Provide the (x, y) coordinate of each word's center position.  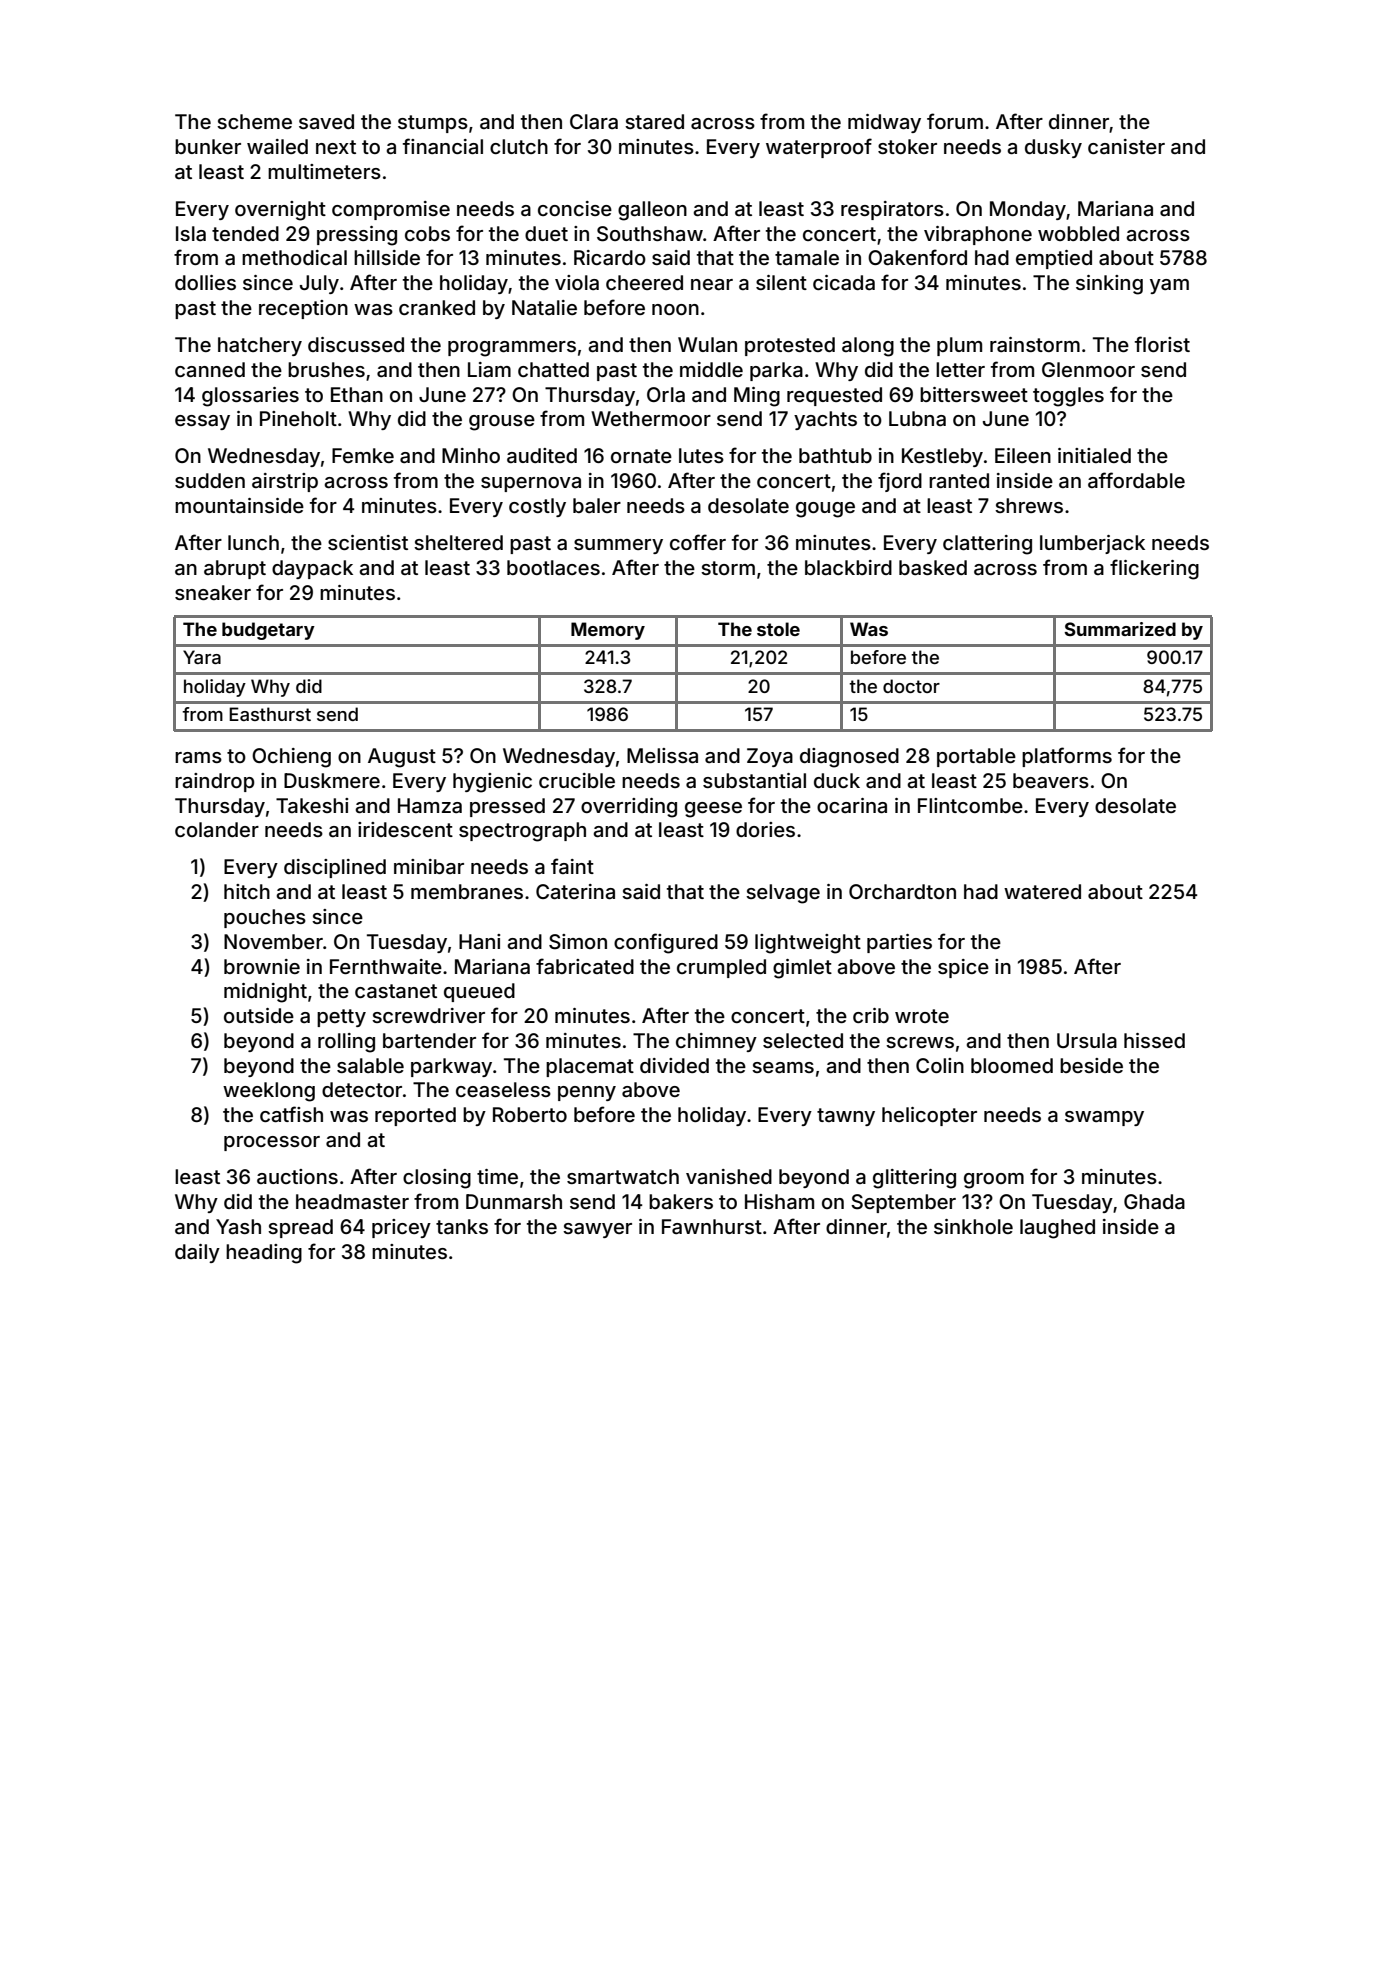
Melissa (662, 755)
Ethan (357, 394)
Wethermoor (651, 418)
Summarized (1120, 629)
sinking (1109, 285)
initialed (1094, 455)
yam (1169, 286)
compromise (391, 210)
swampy (1104, 1118)
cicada (844, 282)
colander (217, 829)
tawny (846, 1117)
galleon (652, 211)
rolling (346, 1043)
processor (272, 1143)
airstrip (285, 482)
